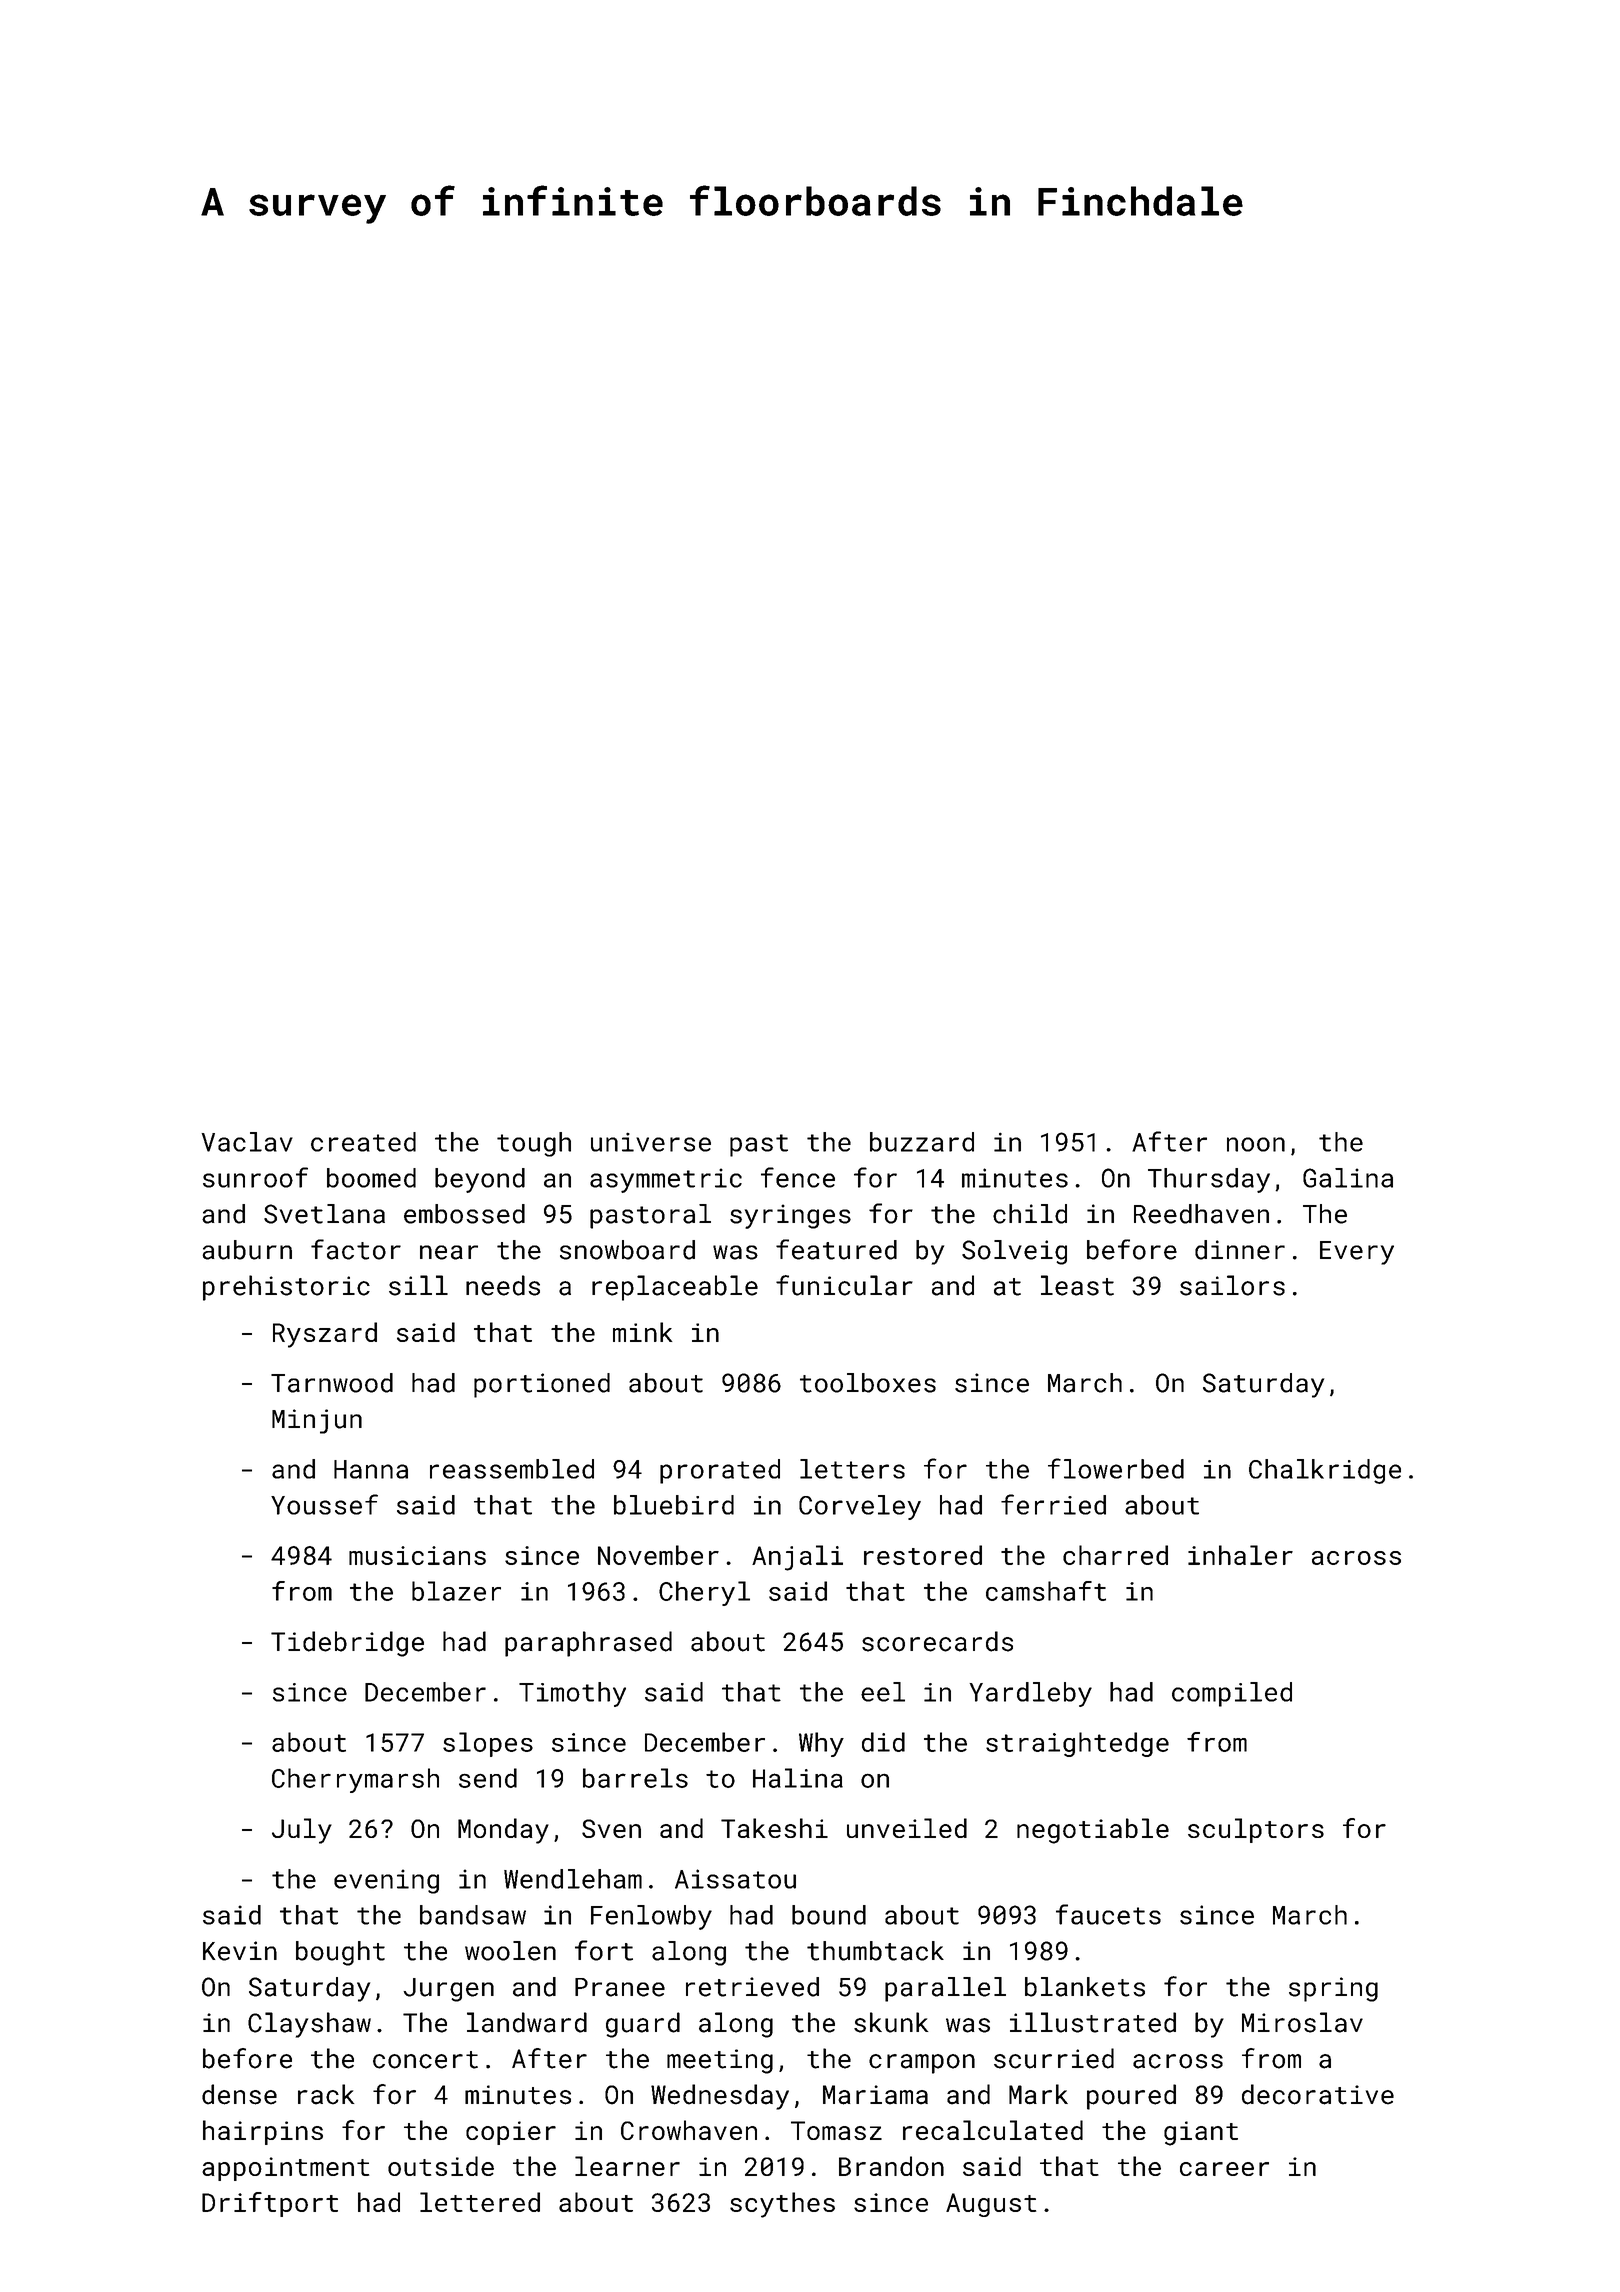  I want to click on Tidebridge, so click(347, 1644).
